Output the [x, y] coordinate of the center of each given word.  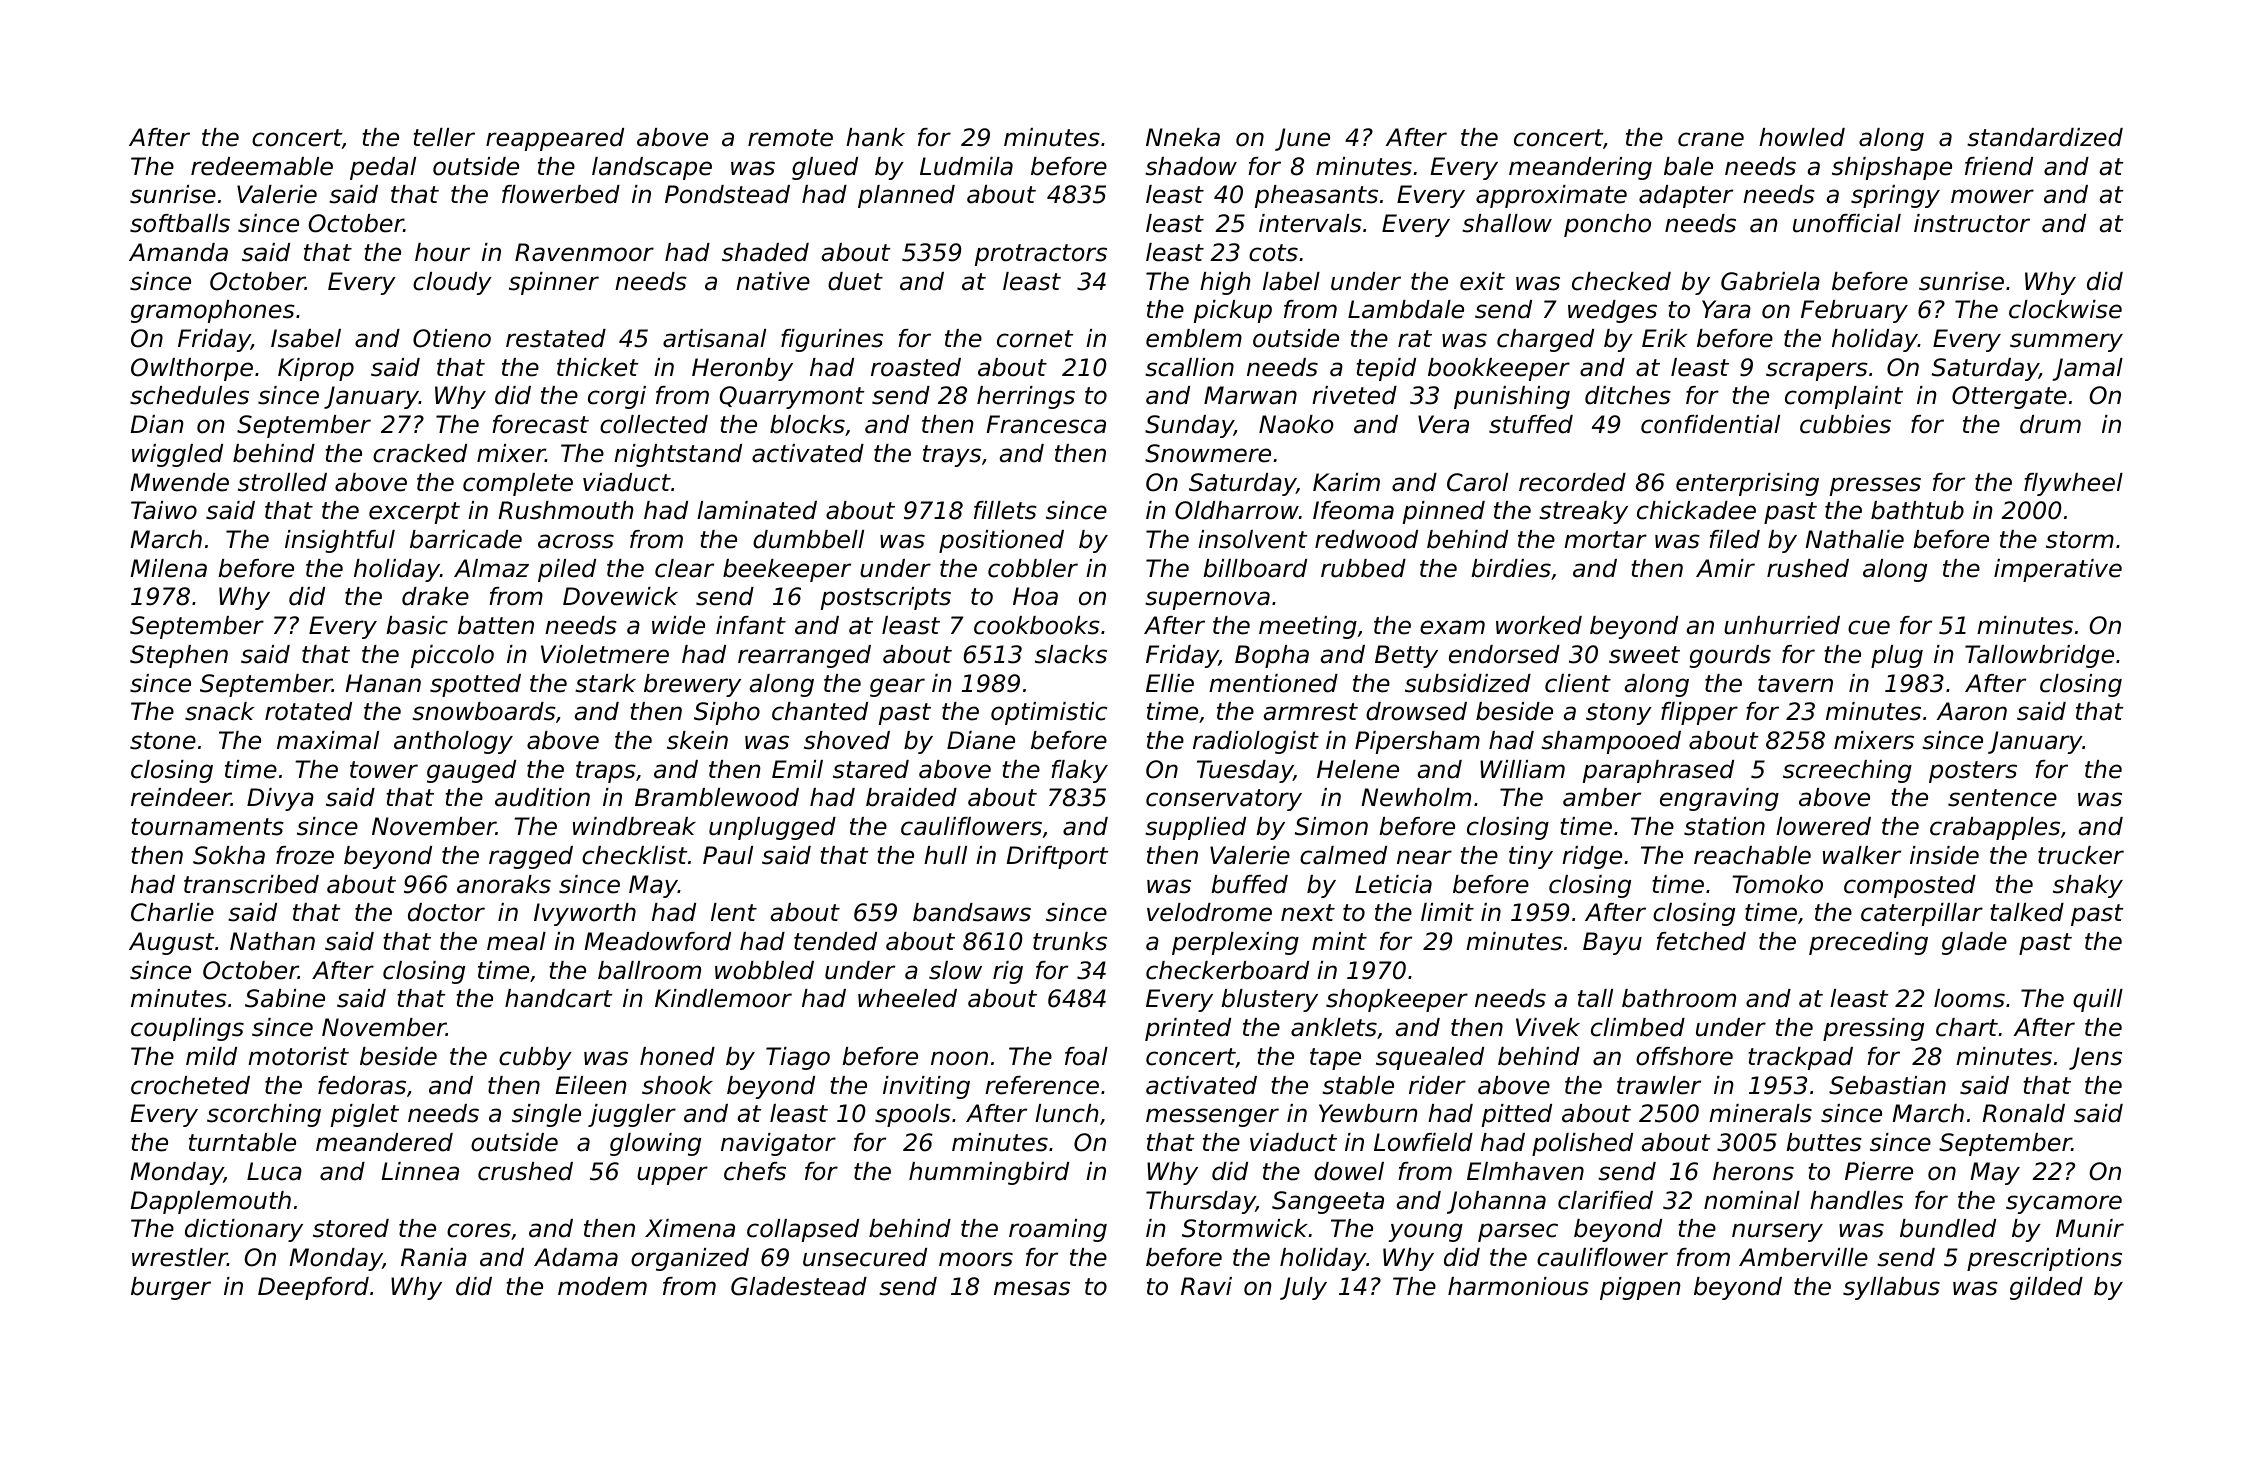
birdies [1511, 568]
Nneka [1183, 137]
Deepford [313, 1288]
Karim [1346, 482]
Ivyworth [585, 914]
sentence [2002, 798]
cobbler [1033, 568]
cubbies [1845, 424]
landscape [652, 168]
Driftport [1057, 857]
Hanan [383, 683]
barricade [466, 539]
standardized [2045, 137]
